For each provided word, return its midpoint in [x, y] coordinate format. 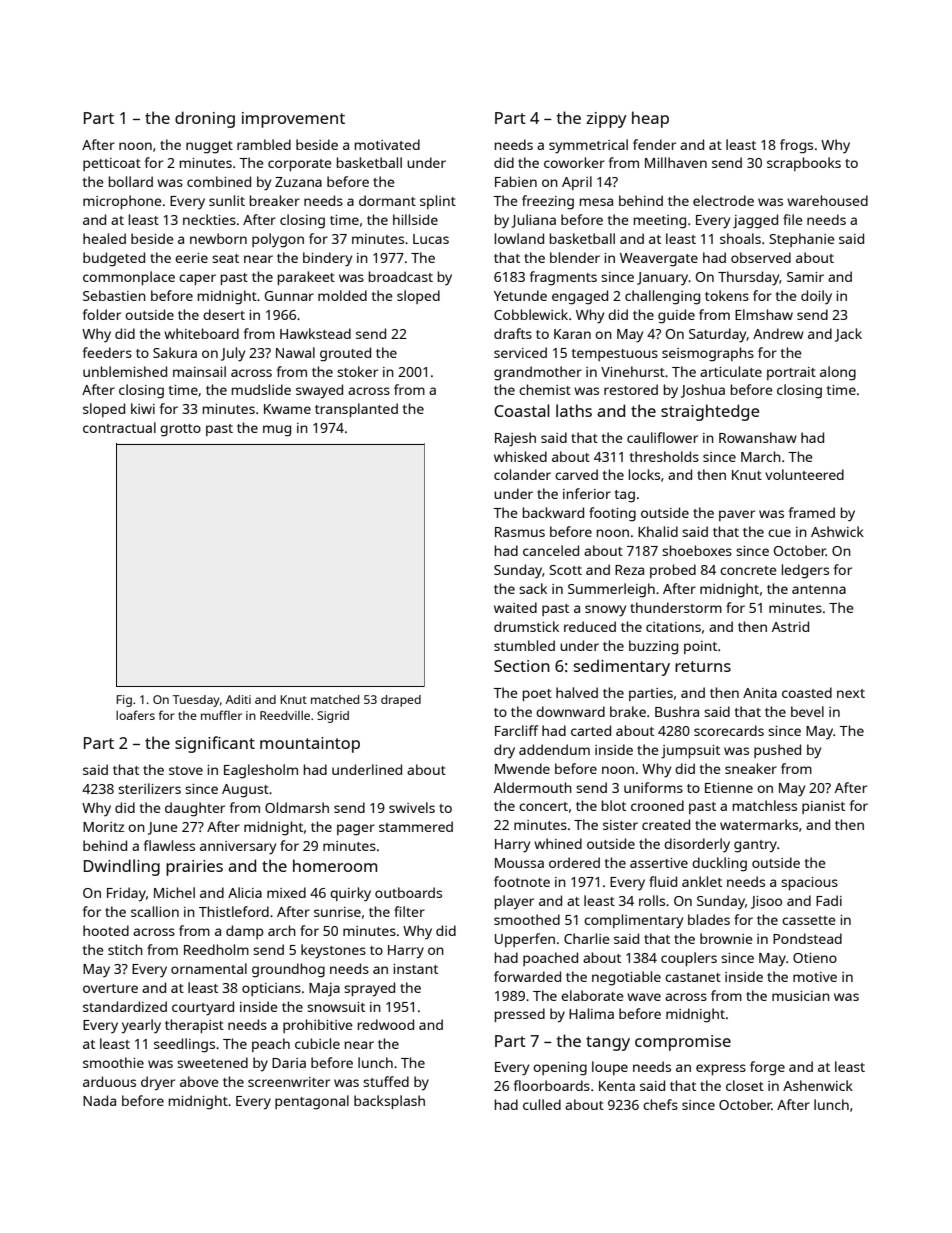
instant [415, 969]
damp [245, 932]
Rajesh [515, 439]
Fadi [829, 900]
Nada [99, 1100]
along [838, 373]
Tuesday [196, 701]
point [700, 647]
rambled [264, 144]
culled [542, 1104]
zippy [606, 120]
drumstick [526, 626]
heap [650, 119]
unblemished [125, 371]
